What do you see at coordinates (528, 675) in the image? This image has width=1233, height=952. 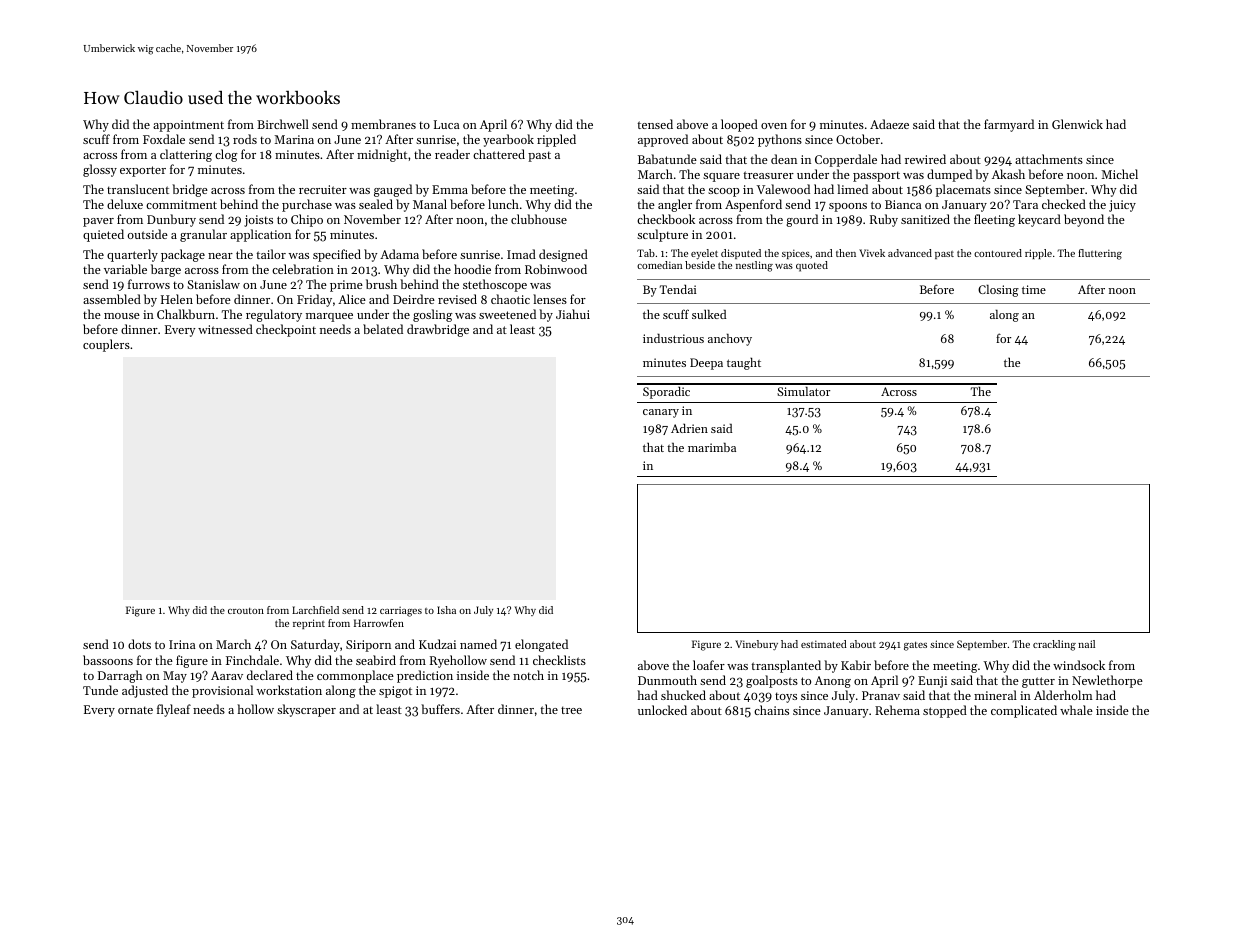 I see `notch` at bounding box center [528, 675].
